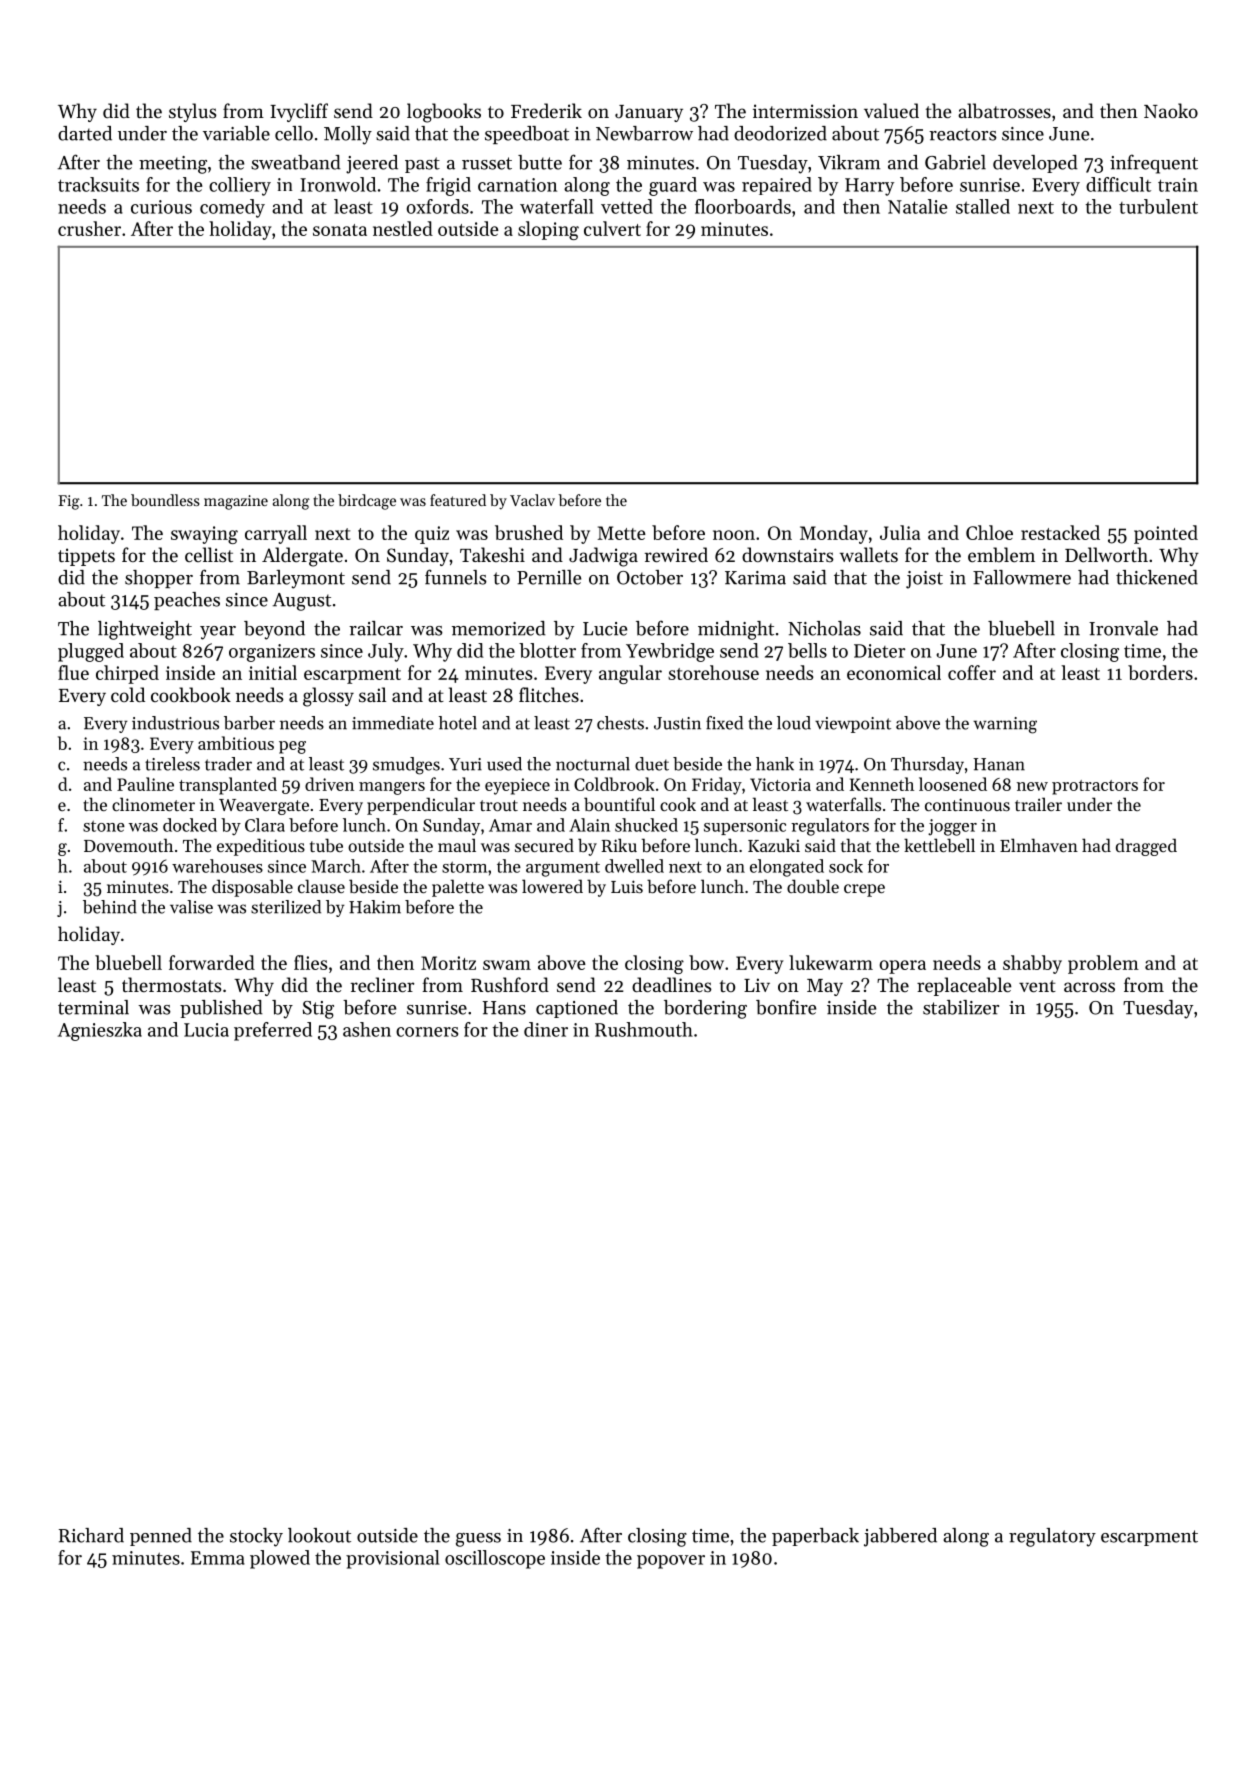 The image size is (1256, 1777). What do you see at coordinates (1060, 532) in the screenshot?
I see `restacked` at bounding box center [1060, 532].
